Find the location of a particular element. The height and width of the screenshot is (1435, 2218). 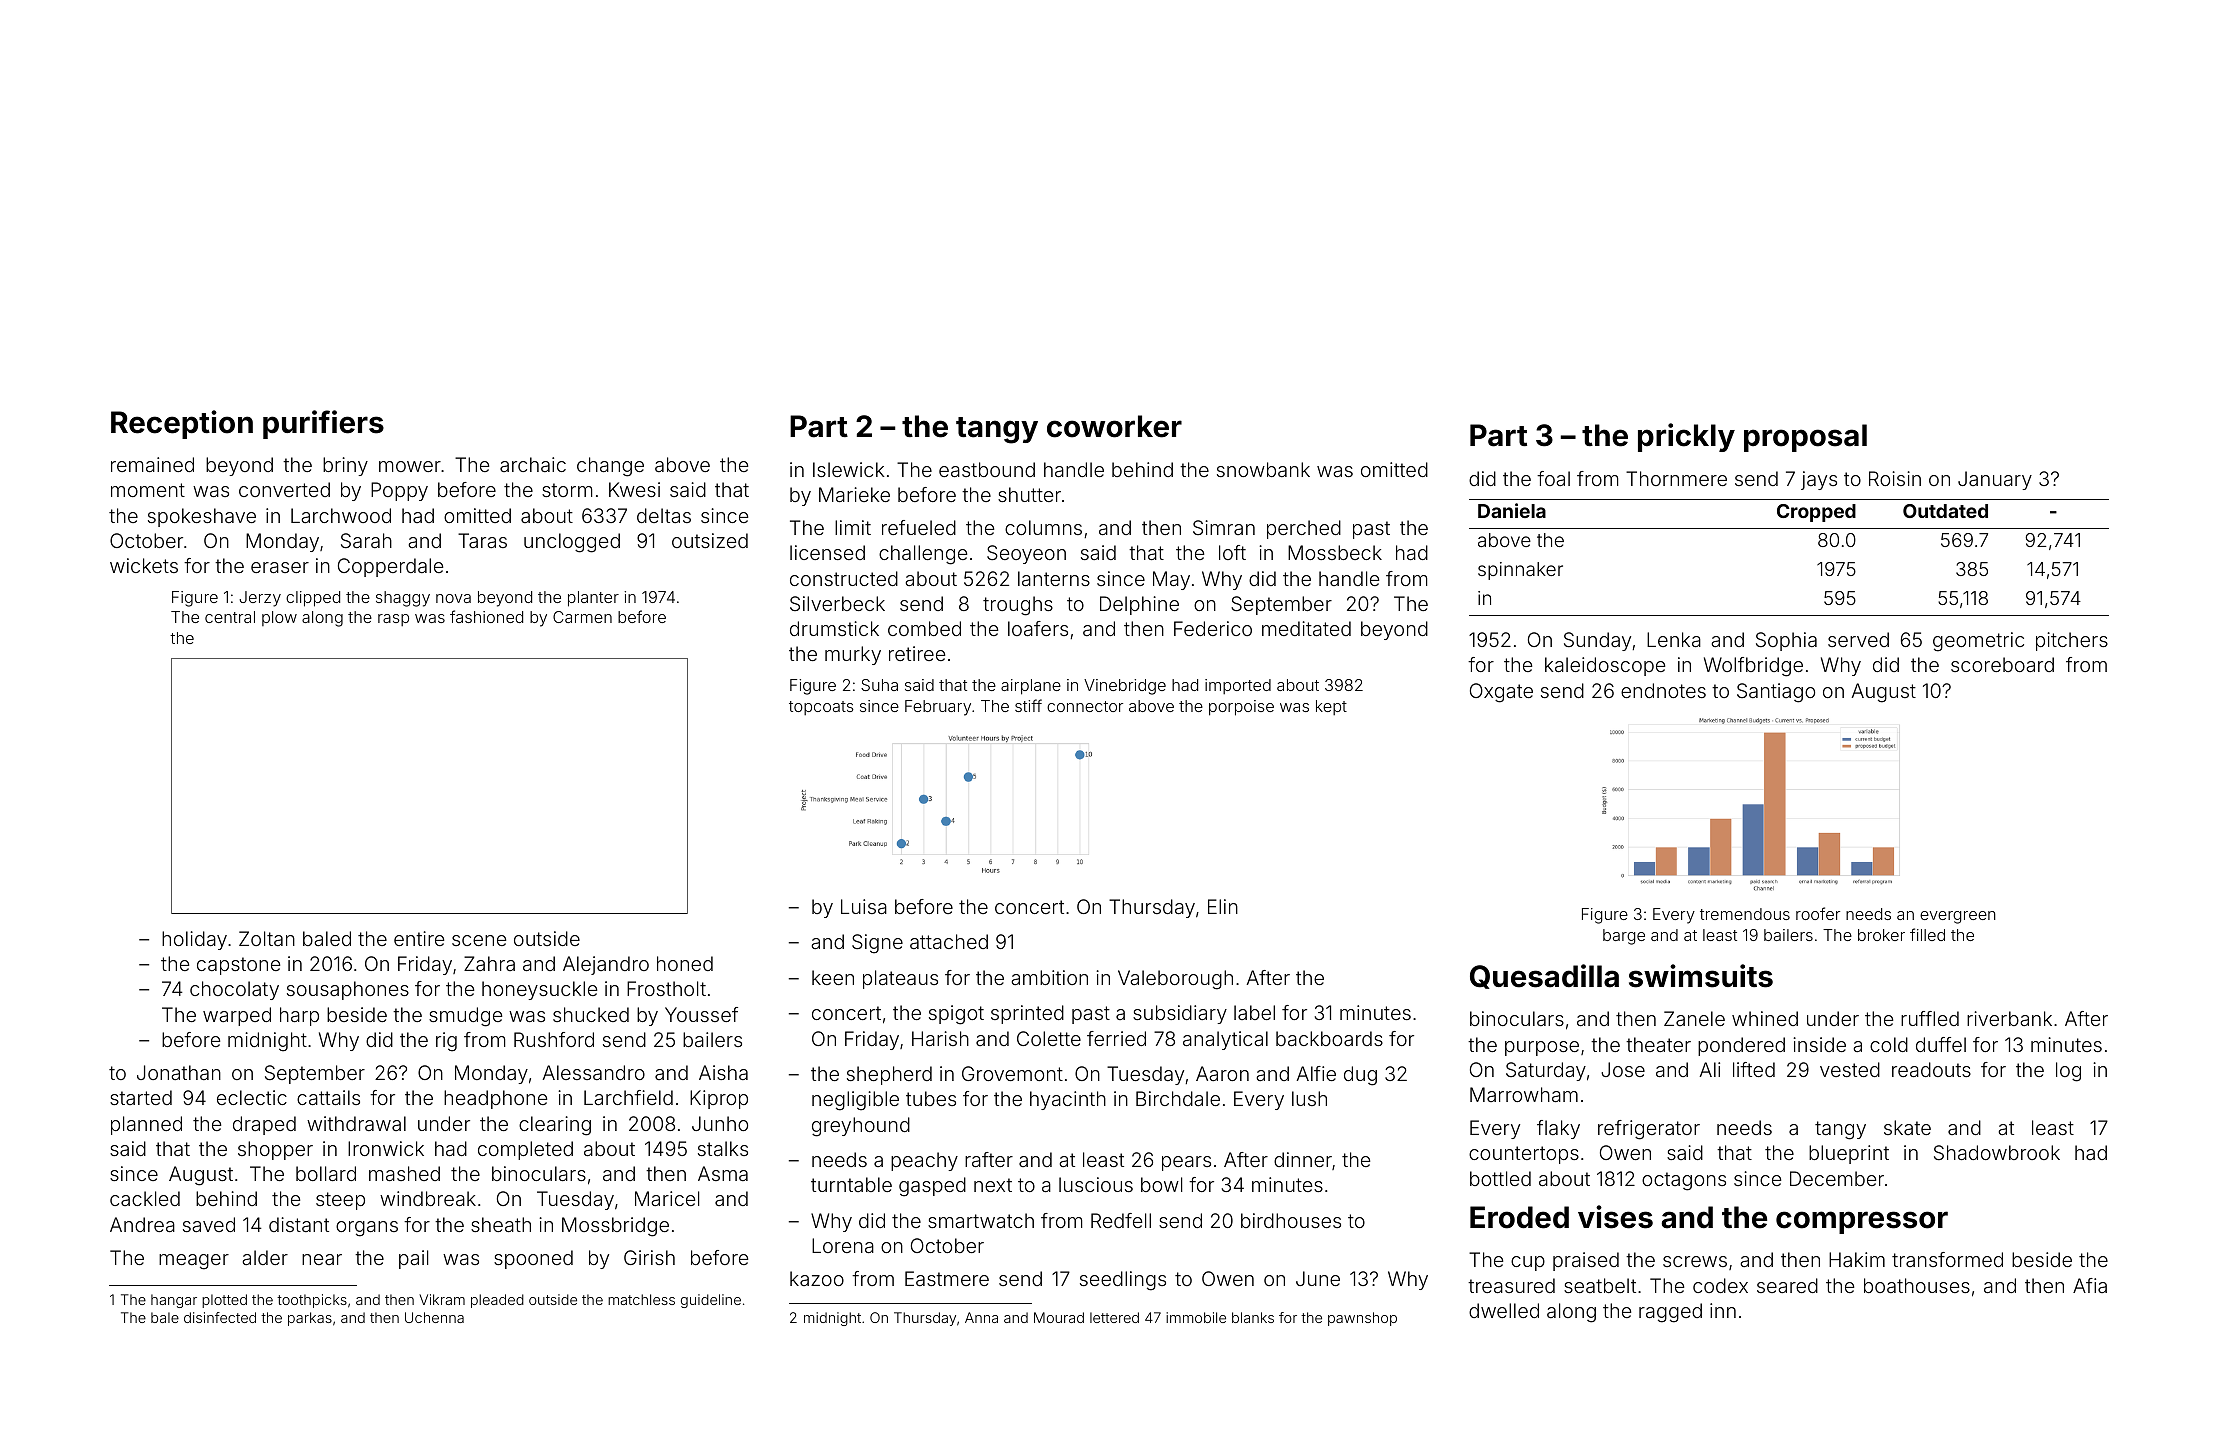

endnotes is located at coordinates (1663, 690).
